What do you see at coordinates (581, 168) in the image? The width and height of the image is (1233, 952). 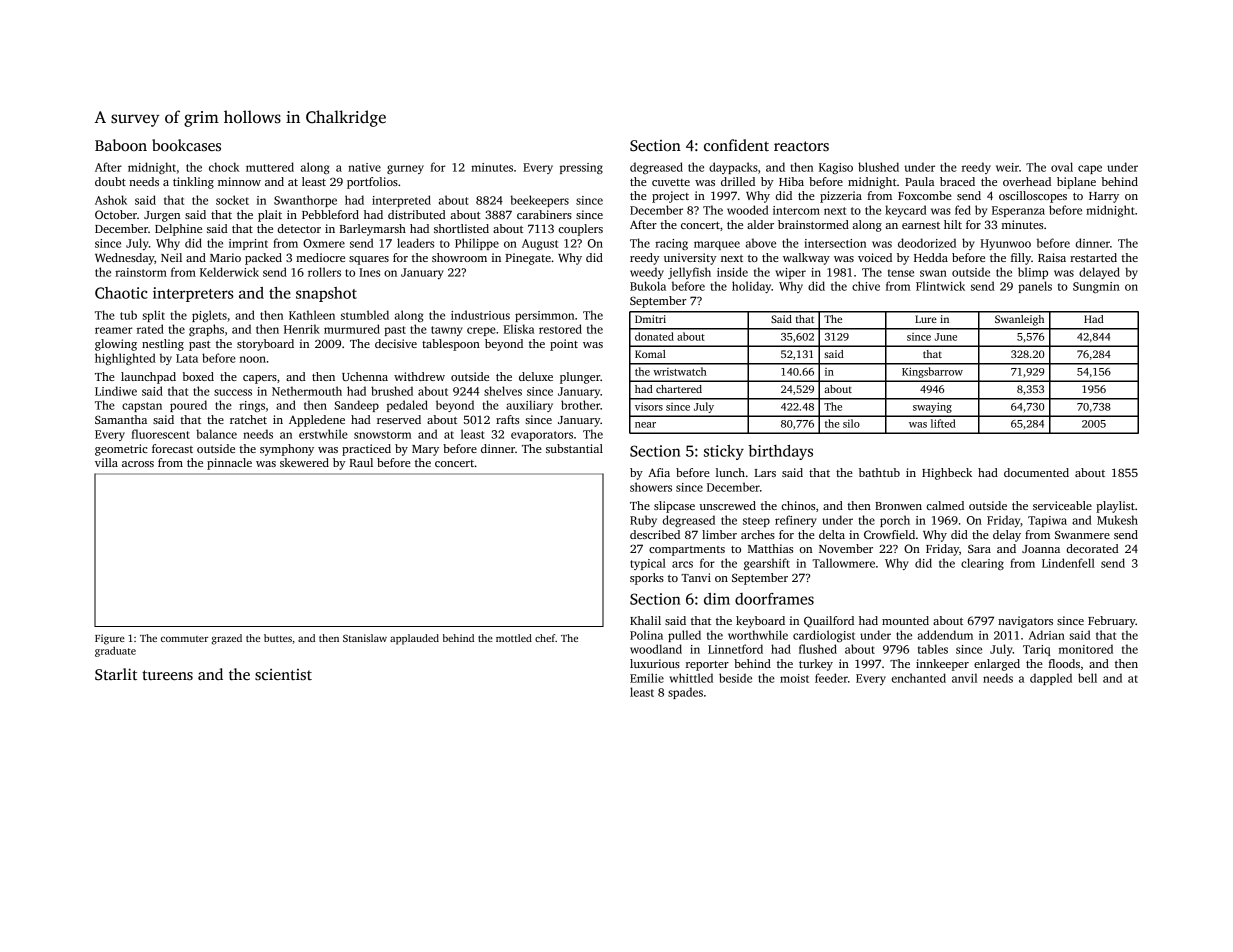 I see `pressing` at bounding box center [581, 168].
